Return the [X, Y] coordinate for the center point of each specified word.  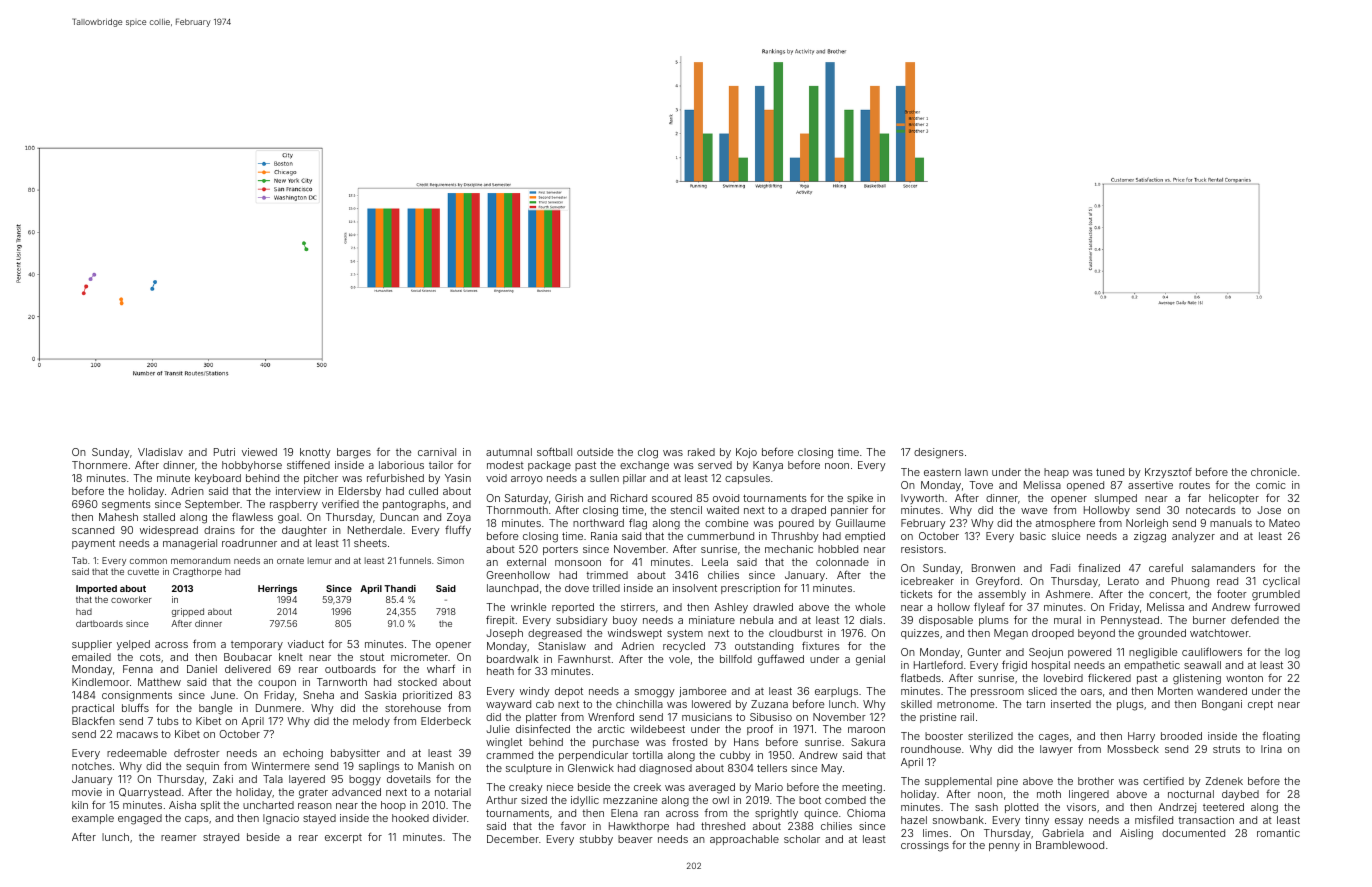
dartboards [99, 623]
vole [679, 659]
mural [1067, 620]
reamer [179, 838]
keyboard [218, 479]
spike [860, 499]
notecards [1211, 510]
